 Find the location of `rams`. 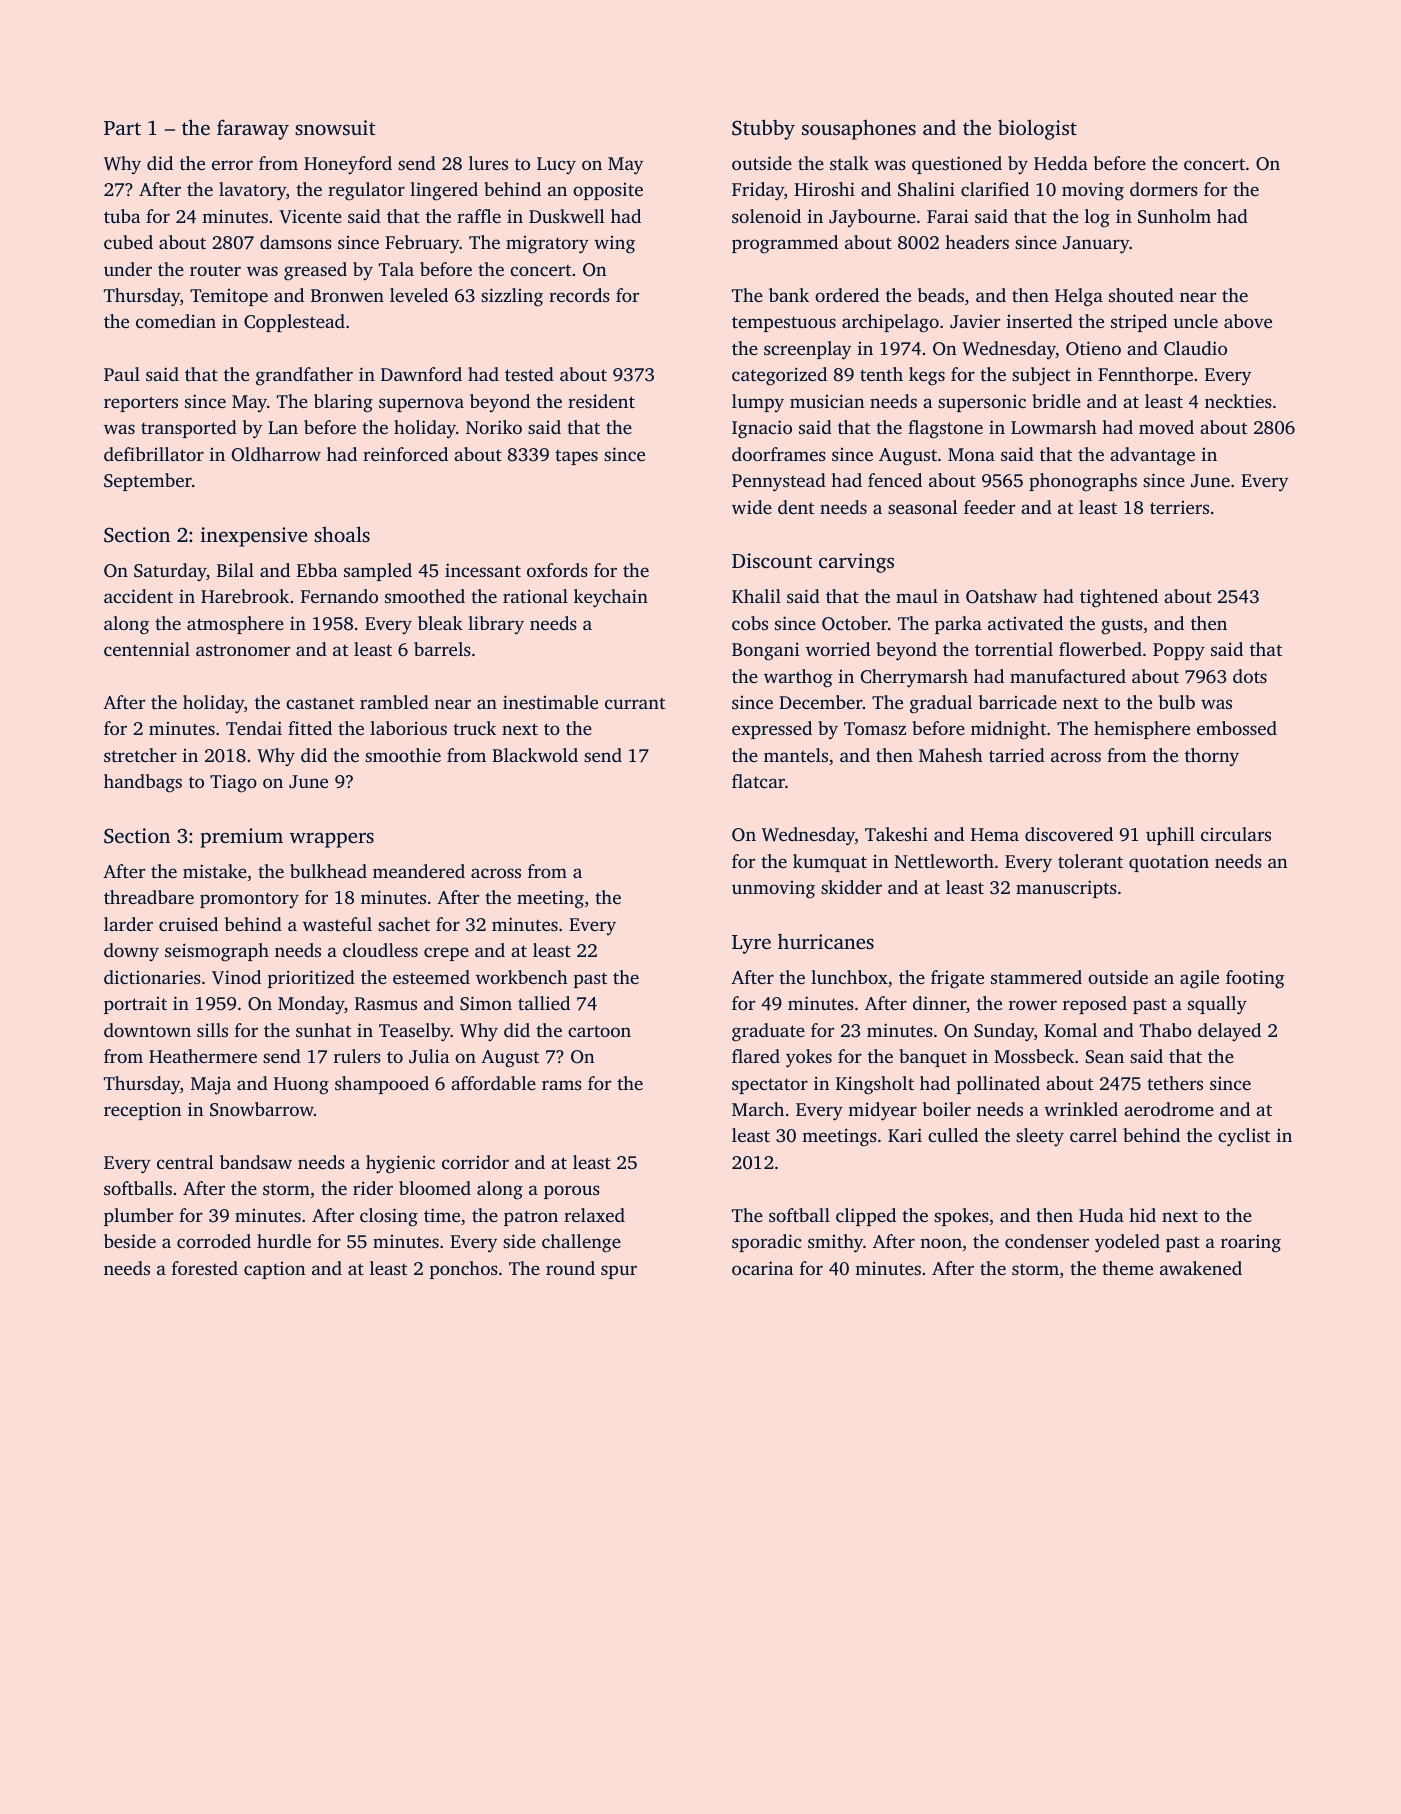

rams is located at coordinates (562, 1085).
